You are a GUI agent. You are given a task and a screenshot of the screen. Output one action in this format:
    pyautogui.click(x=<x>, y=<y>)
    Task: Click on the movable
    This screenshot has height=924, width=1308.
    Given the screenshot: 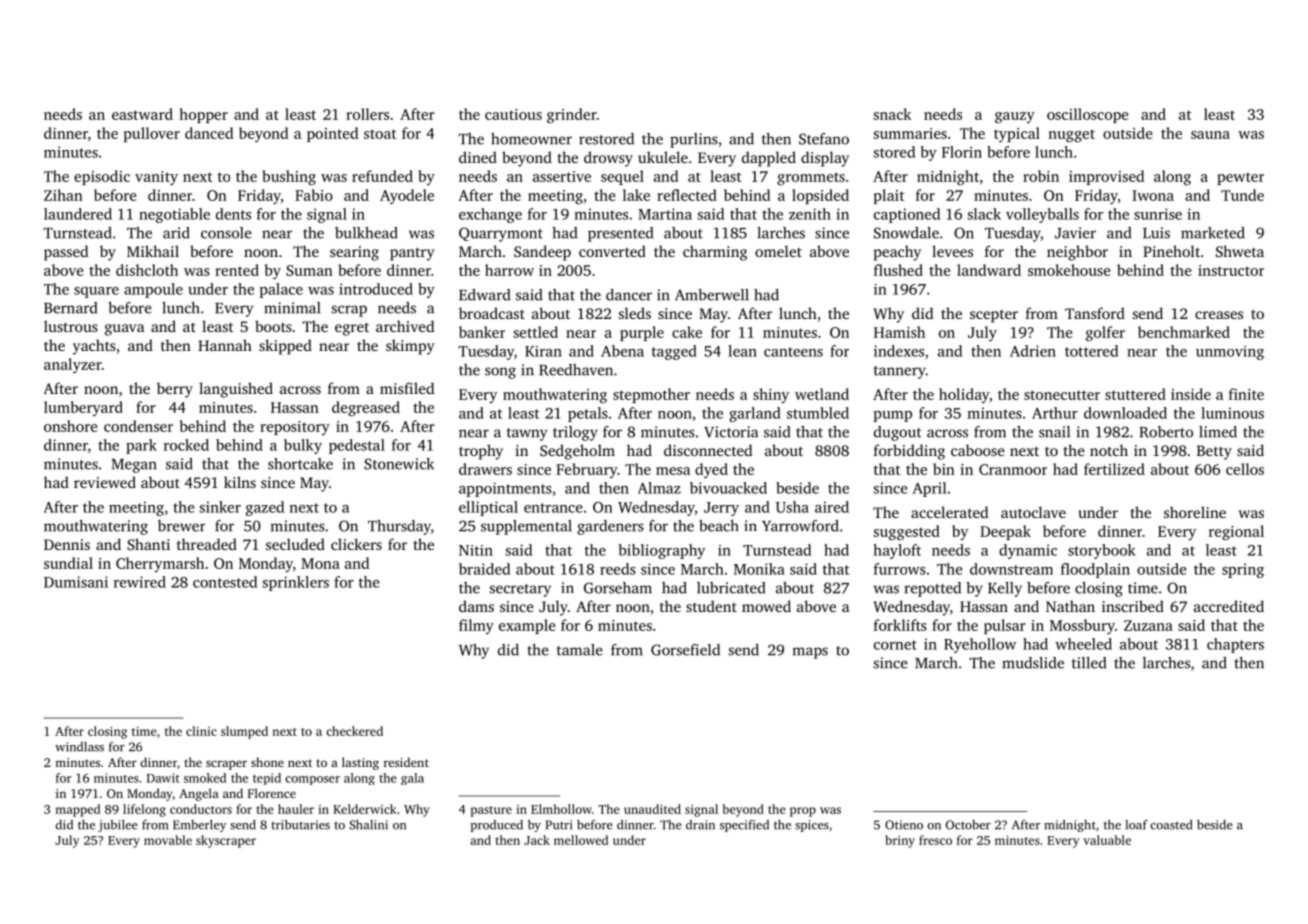 What is the action you would take?
    pyautogui.click(x=168, y=840)
